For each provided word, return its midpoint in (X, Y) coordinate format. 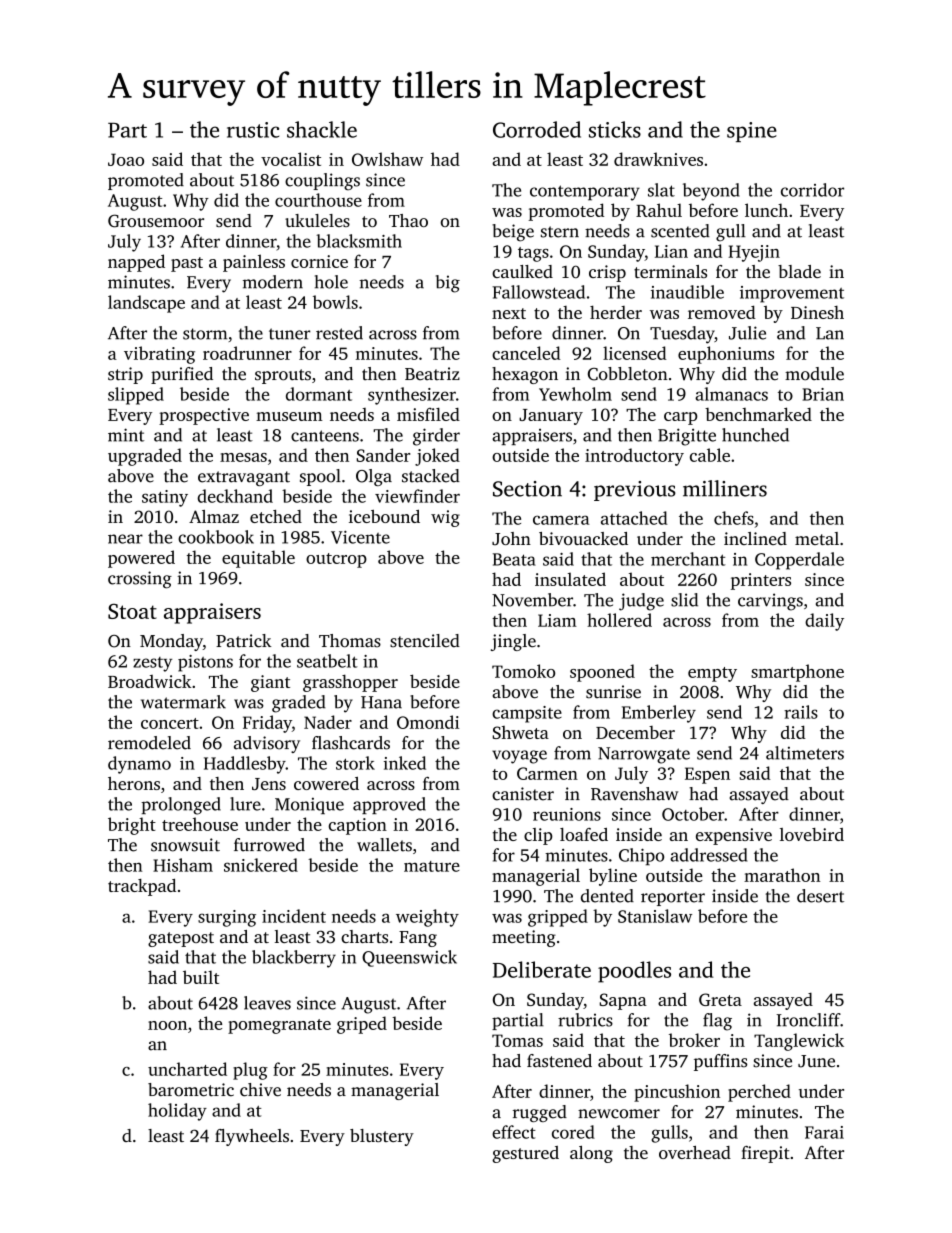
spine (752, 132)
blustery (382, 1137)
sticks (615, 129)
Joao (126, 159)
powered (141, 559)
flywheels (252, 1137)
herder (616, 312)
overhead (695, 1152)
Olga (374, 477)
